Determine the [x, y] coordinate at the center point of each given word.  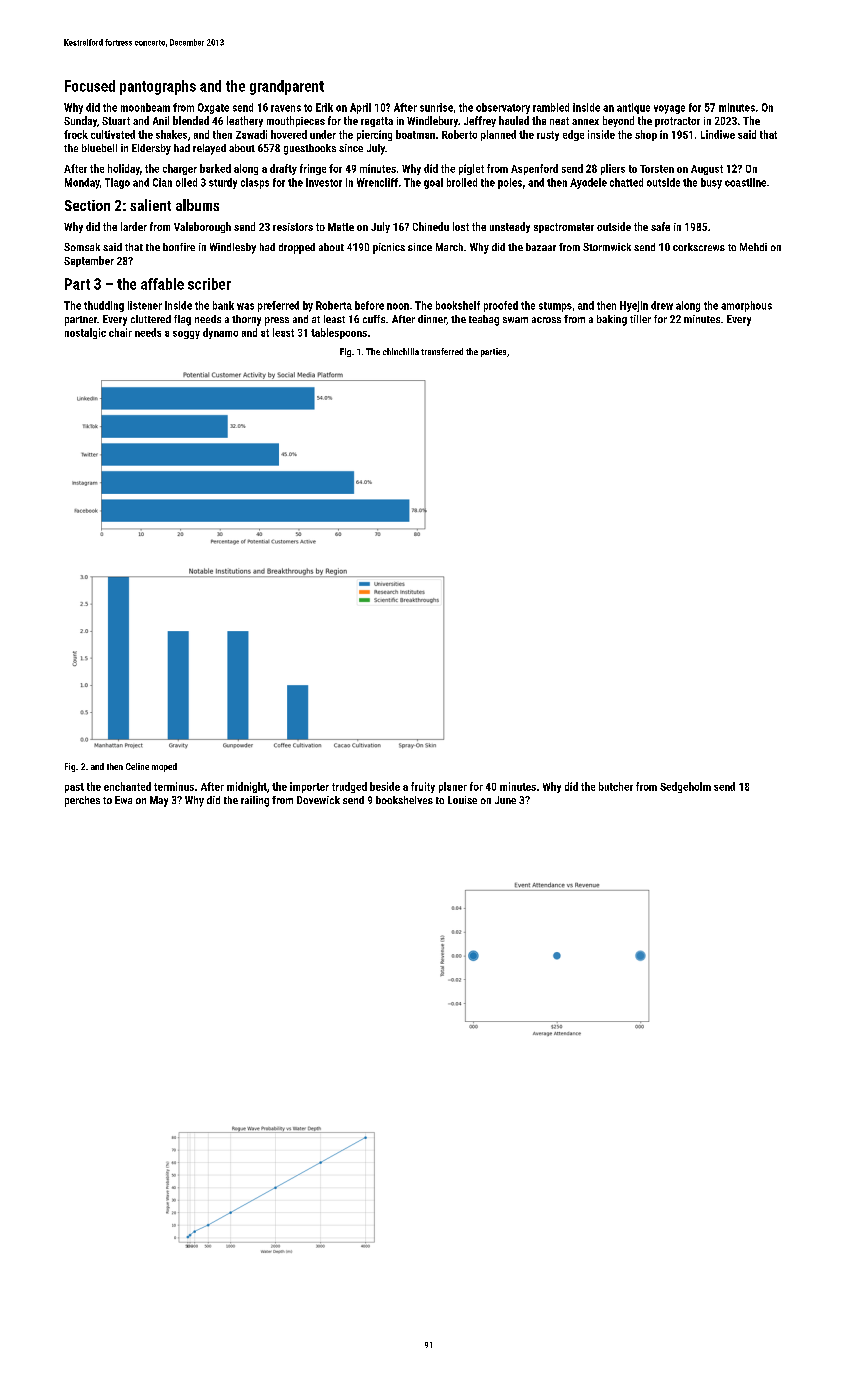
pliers [613, 169]
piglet [471, 169]
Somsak [82, 247]
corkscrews [699, 247]
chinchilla [401, 351]
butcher [616, 786]
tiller [640, 319]
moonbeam [145, 107]
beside [385, 786]
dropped [297, 248]
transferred [442, 351]
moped [164, 767]
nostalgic [85, 333]
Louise [462, 800]
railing [255, 801]
